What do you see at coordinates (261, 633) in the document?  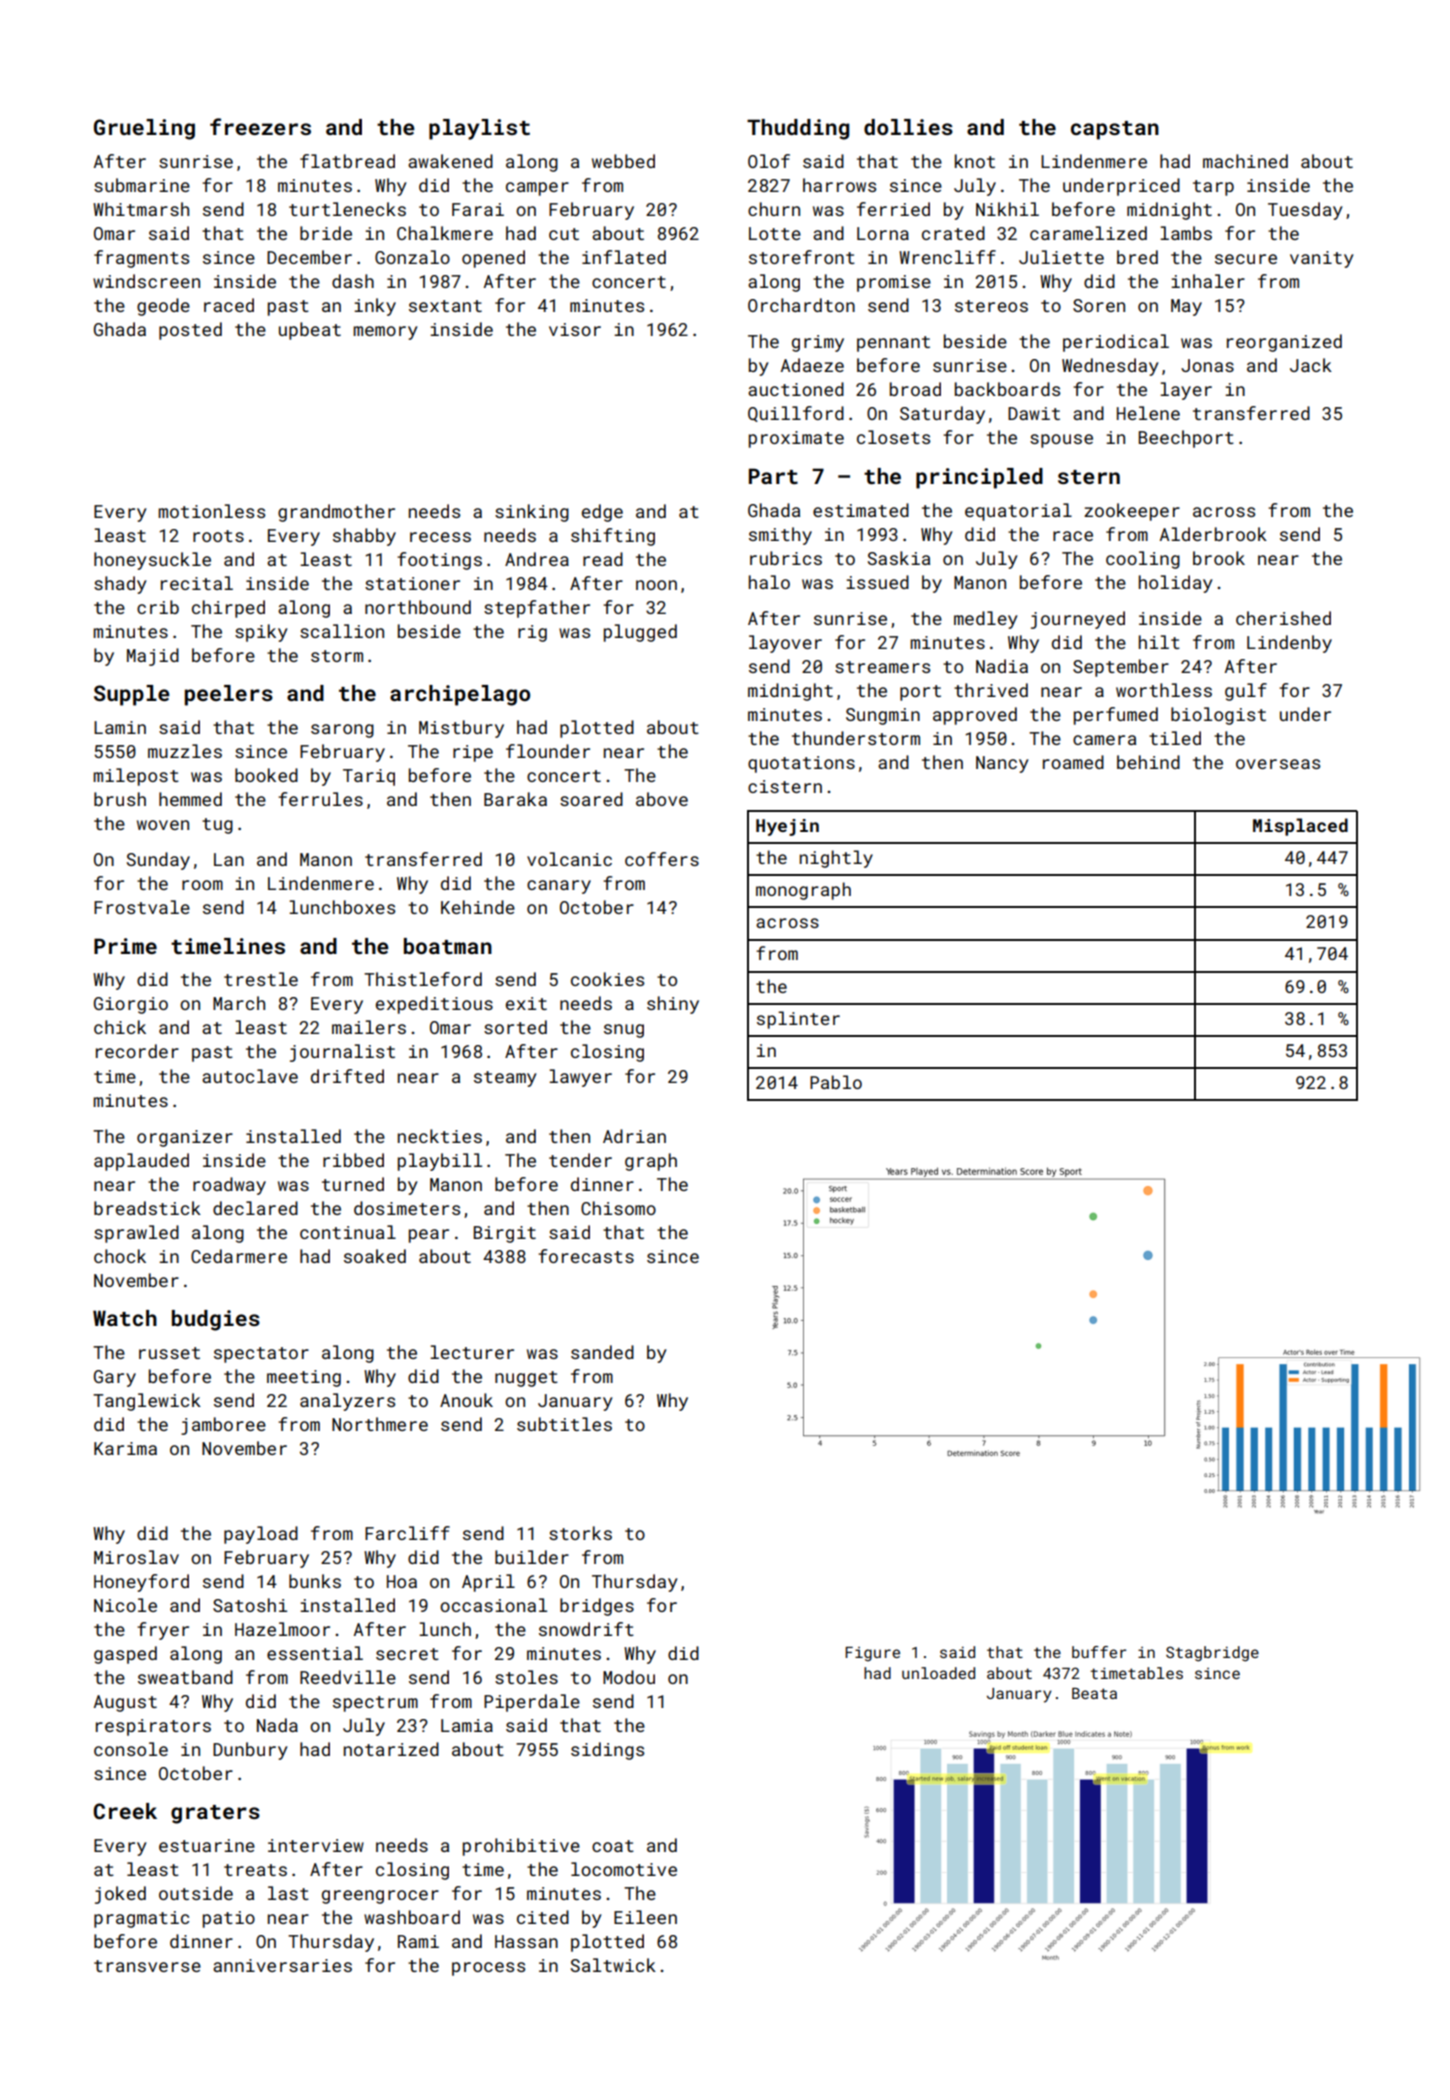 I see `spiky` at bounding box center [261, 633].
